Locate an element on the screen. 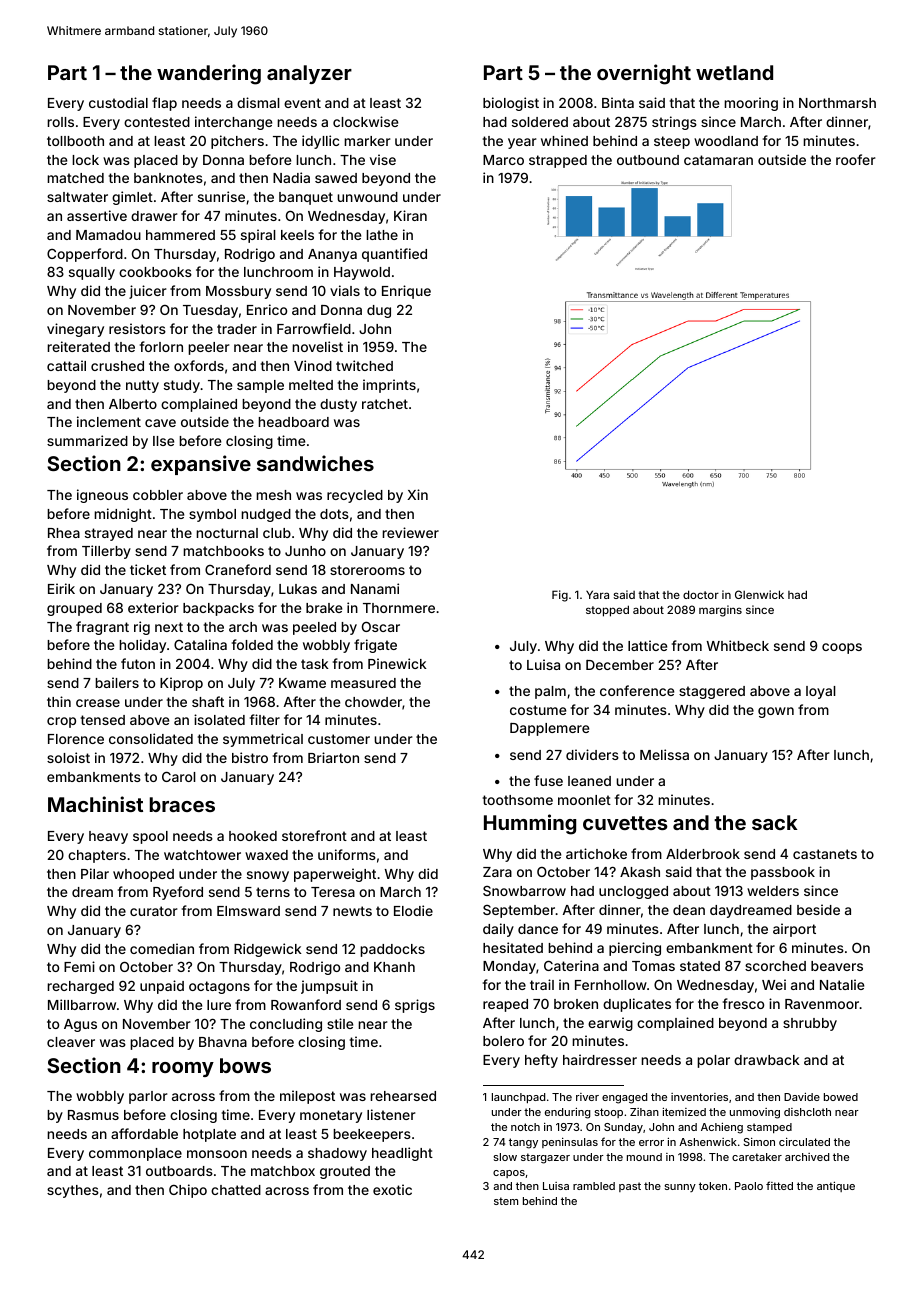  mooring is located at coordinates (751, 104).
